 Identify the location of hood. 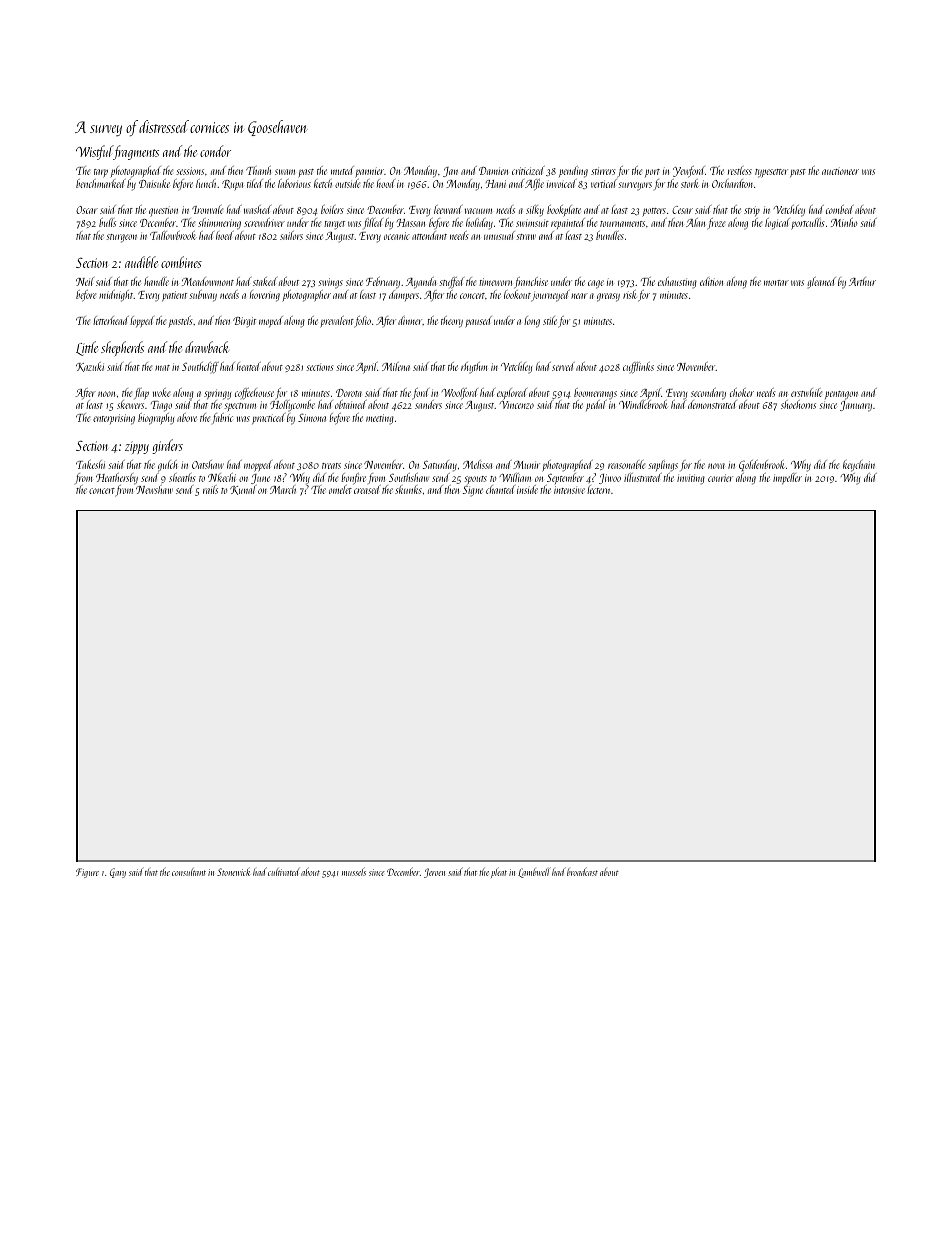
(386, 183).
